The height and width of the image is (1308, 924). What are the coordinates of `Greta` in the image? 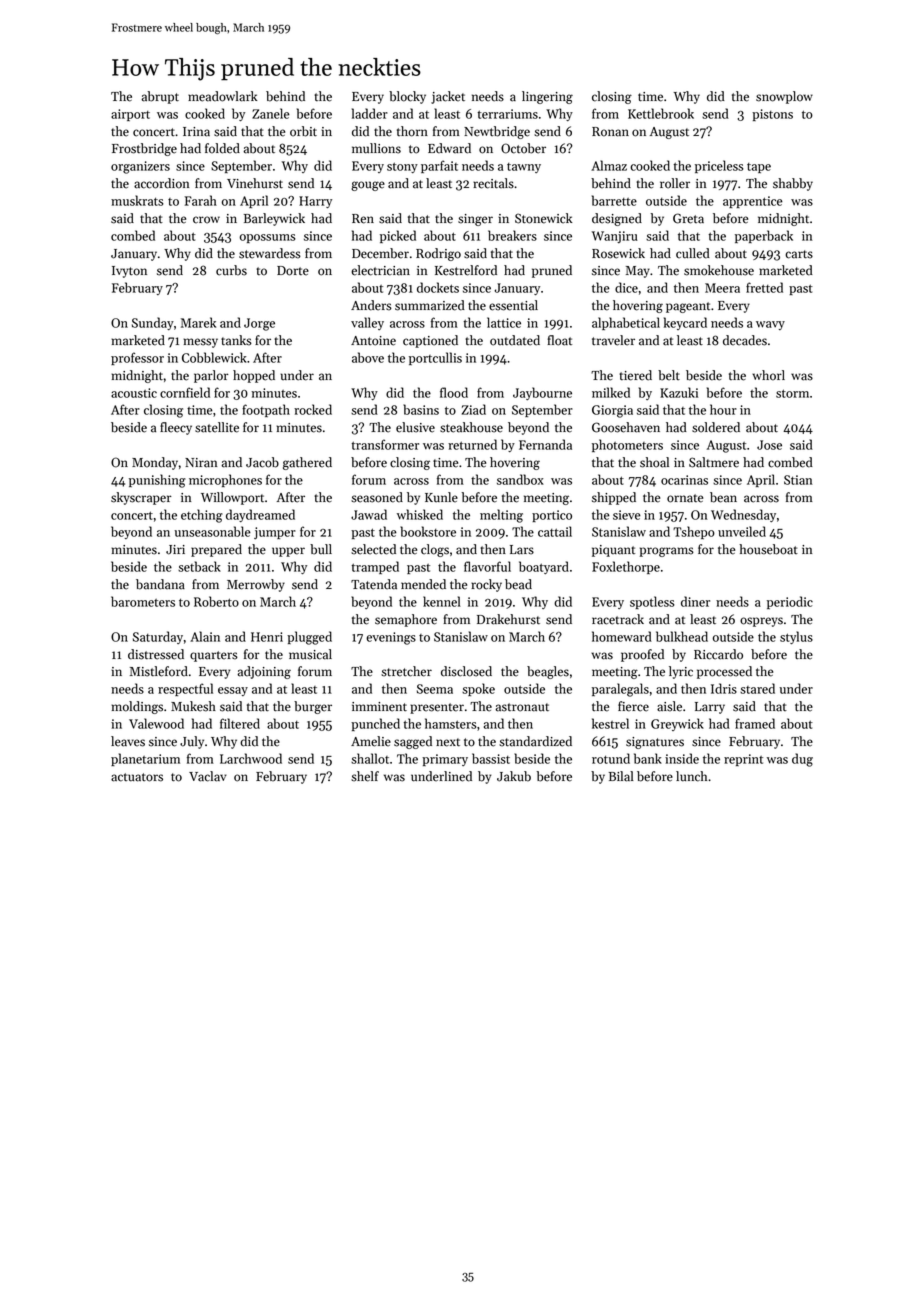 It's located at (688, 218).
